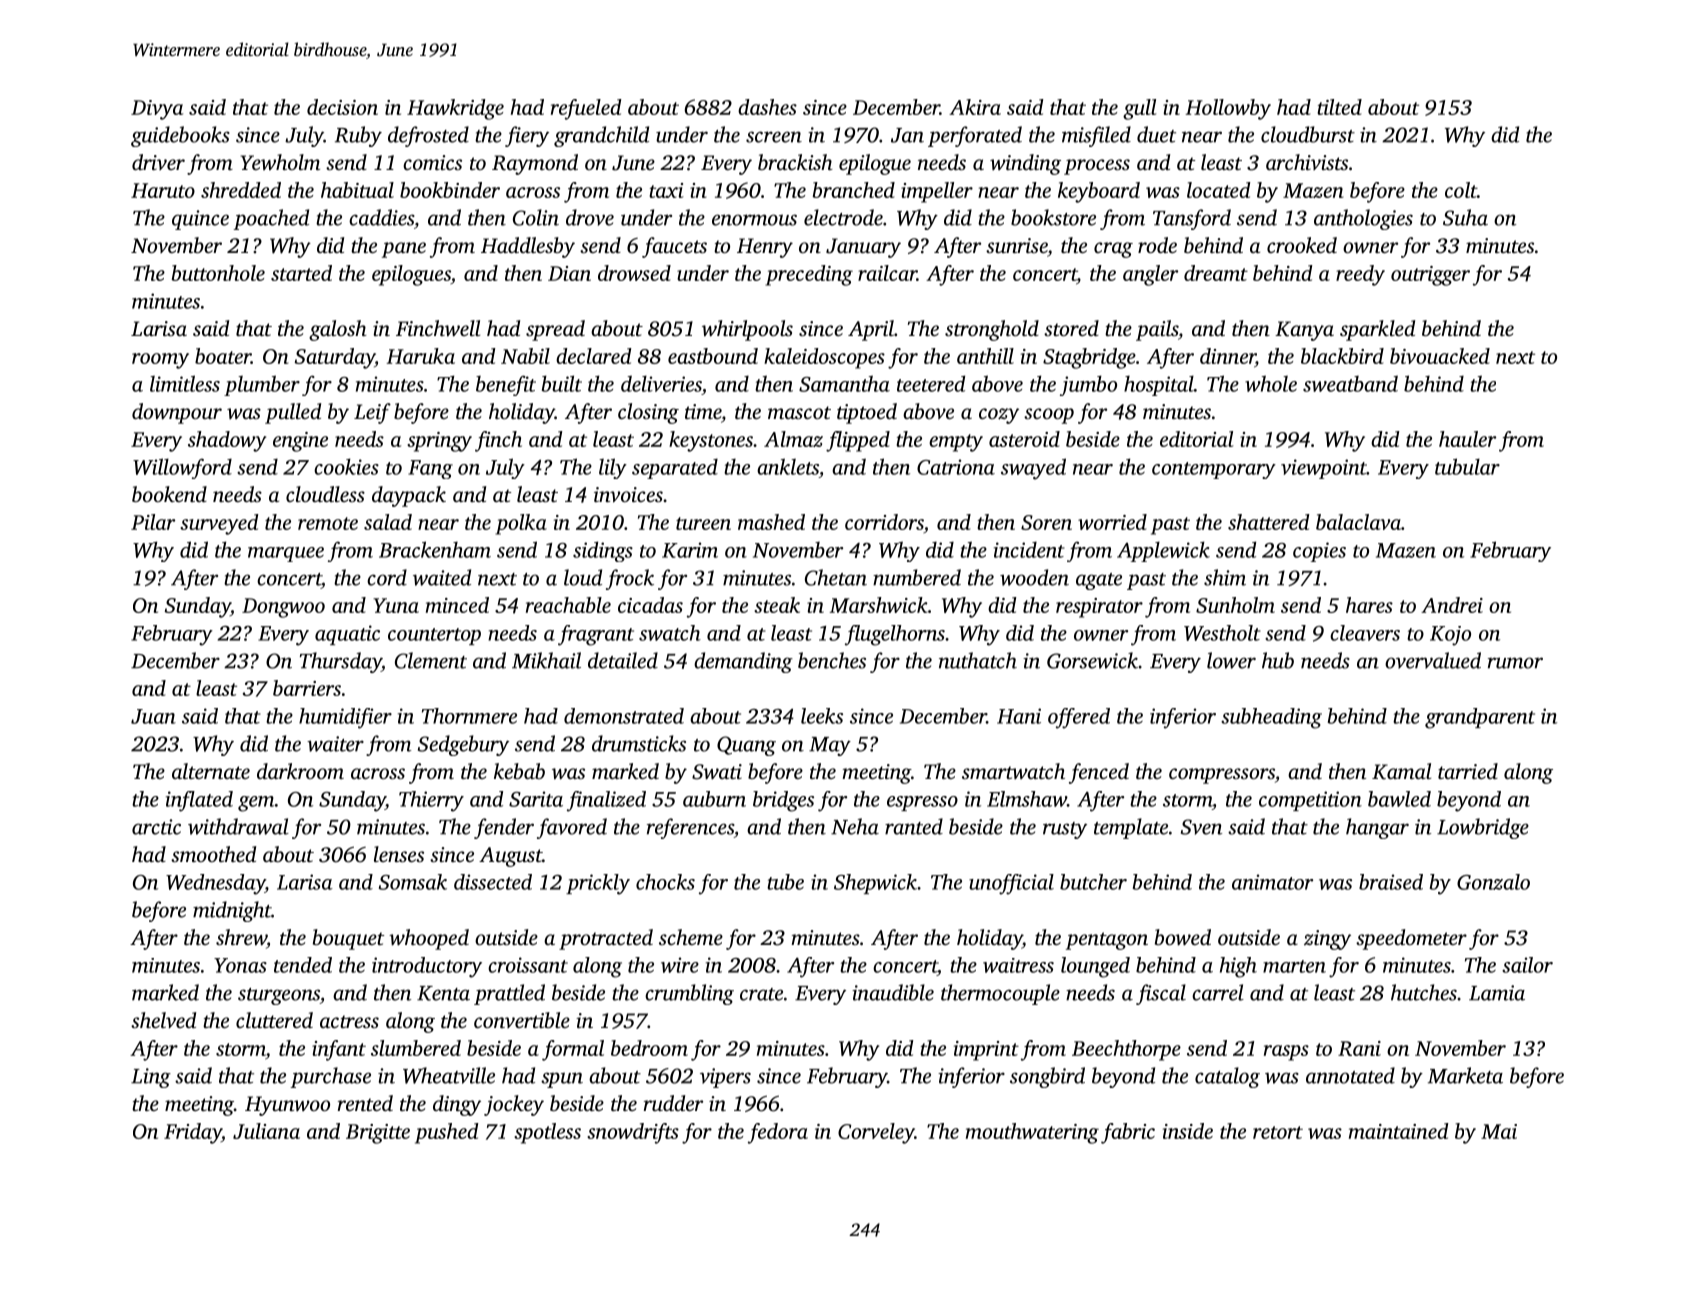 This document has height=1313, width=1700. I want to click on Friday, so click(193, 1133).
